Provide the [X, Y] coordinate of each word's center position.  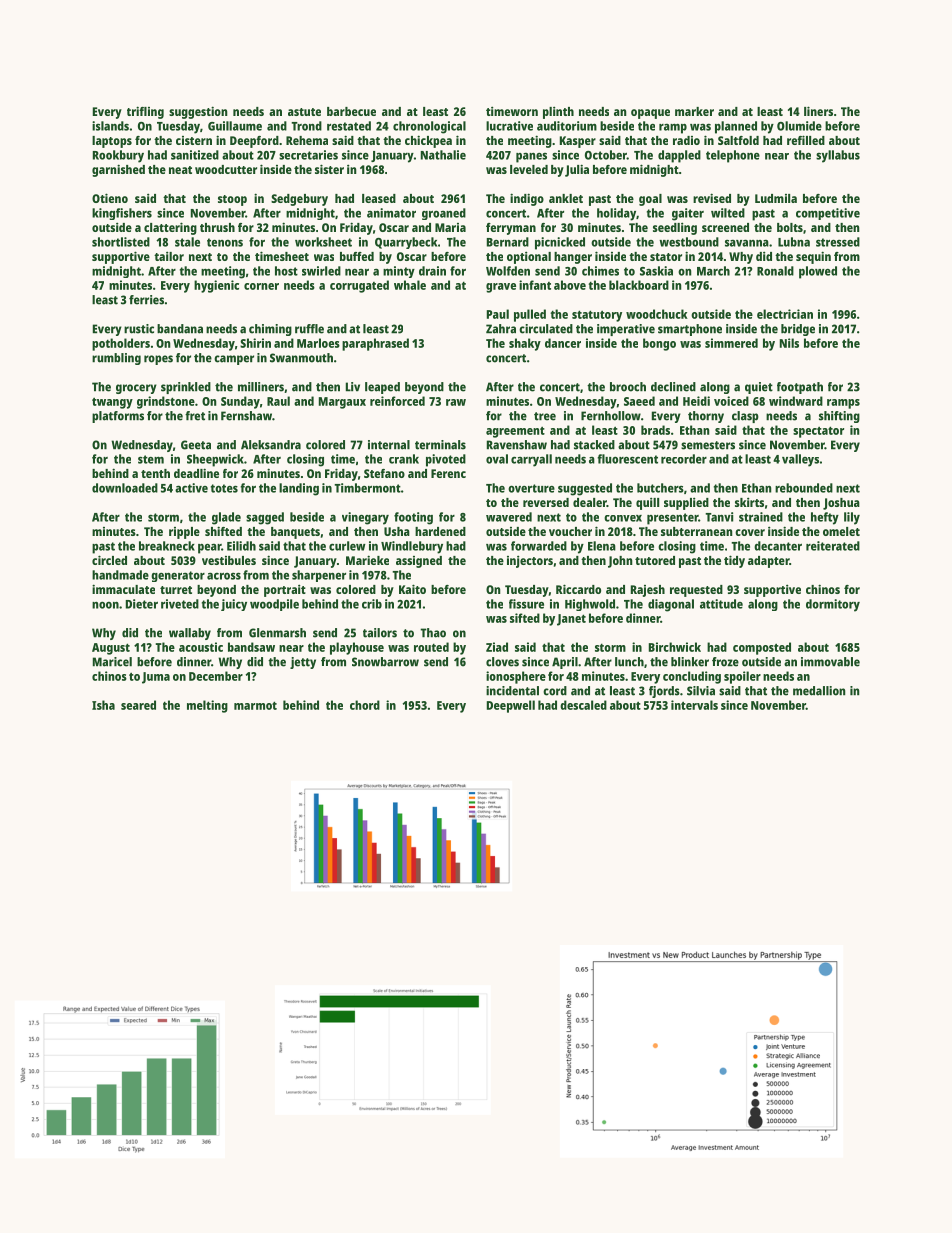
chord [365, 705]
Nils [789, 343]
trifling [145, 112]
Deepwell [511, 706]
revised [712, 198]
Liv [353, 386]
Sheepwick [215, 460]
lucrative [509, 126]
